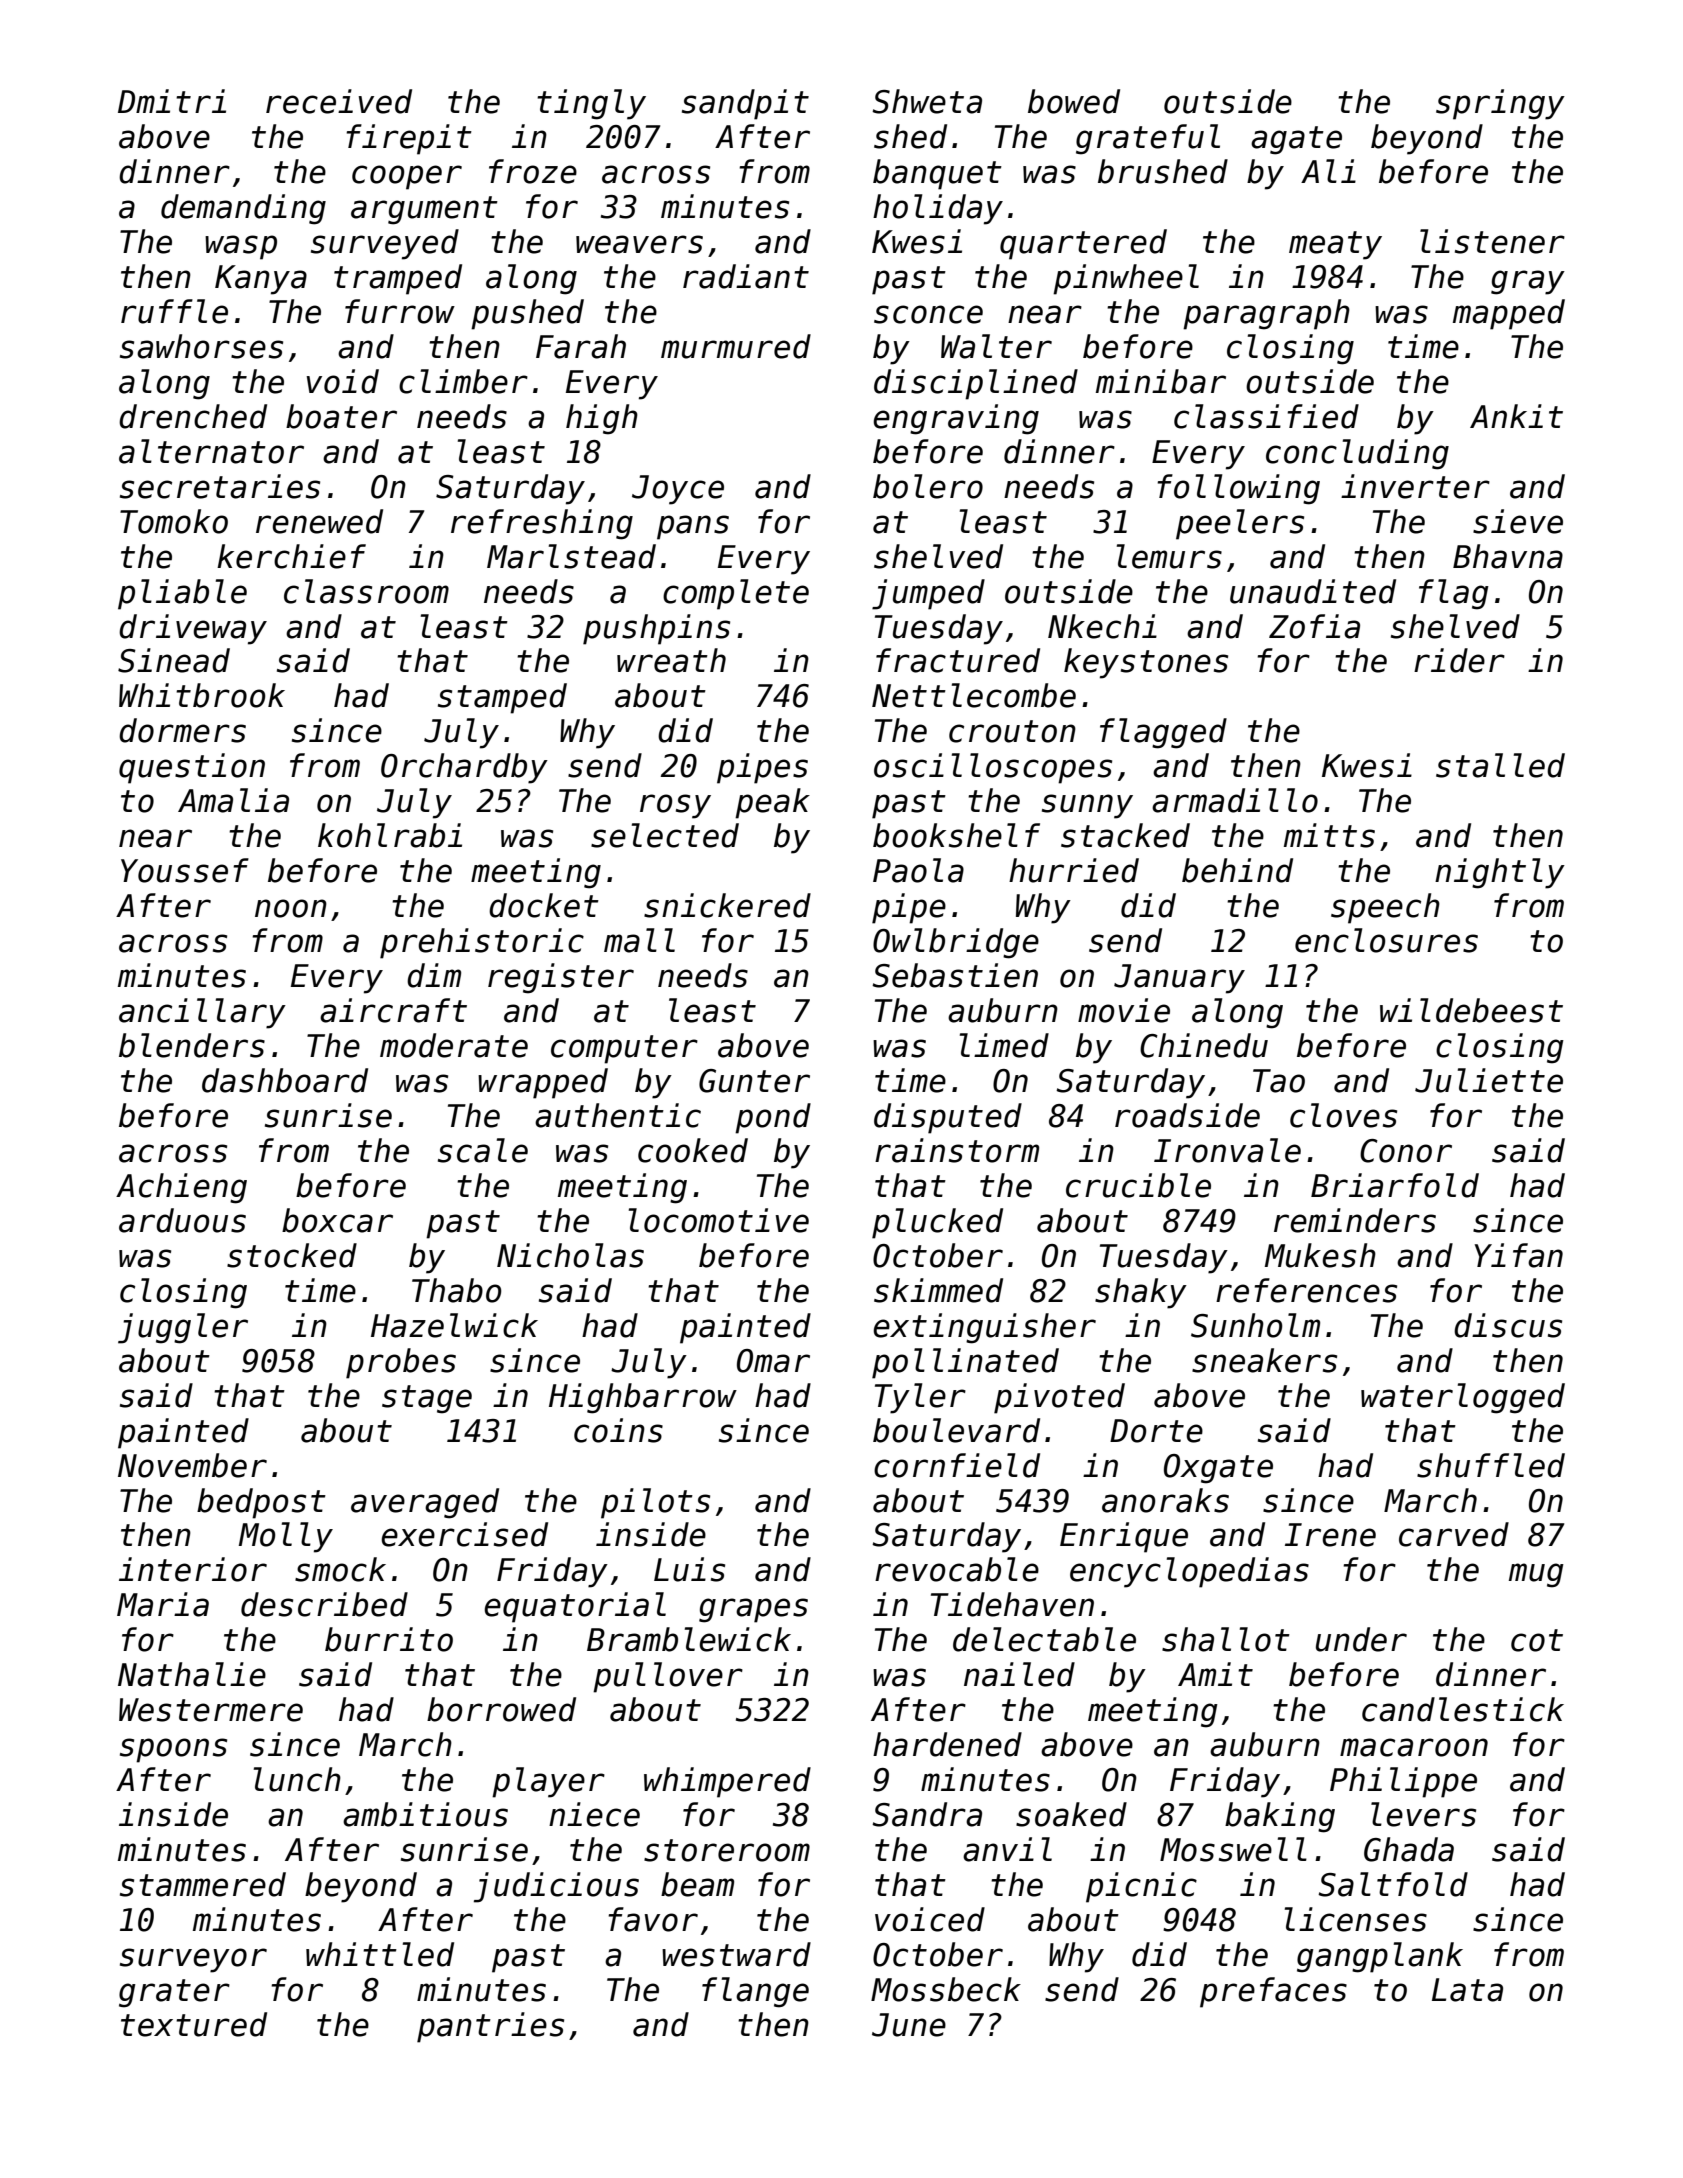  Describe the element at coordinates (261, 280) in the screenshot. I see `Kanya` at that location.
